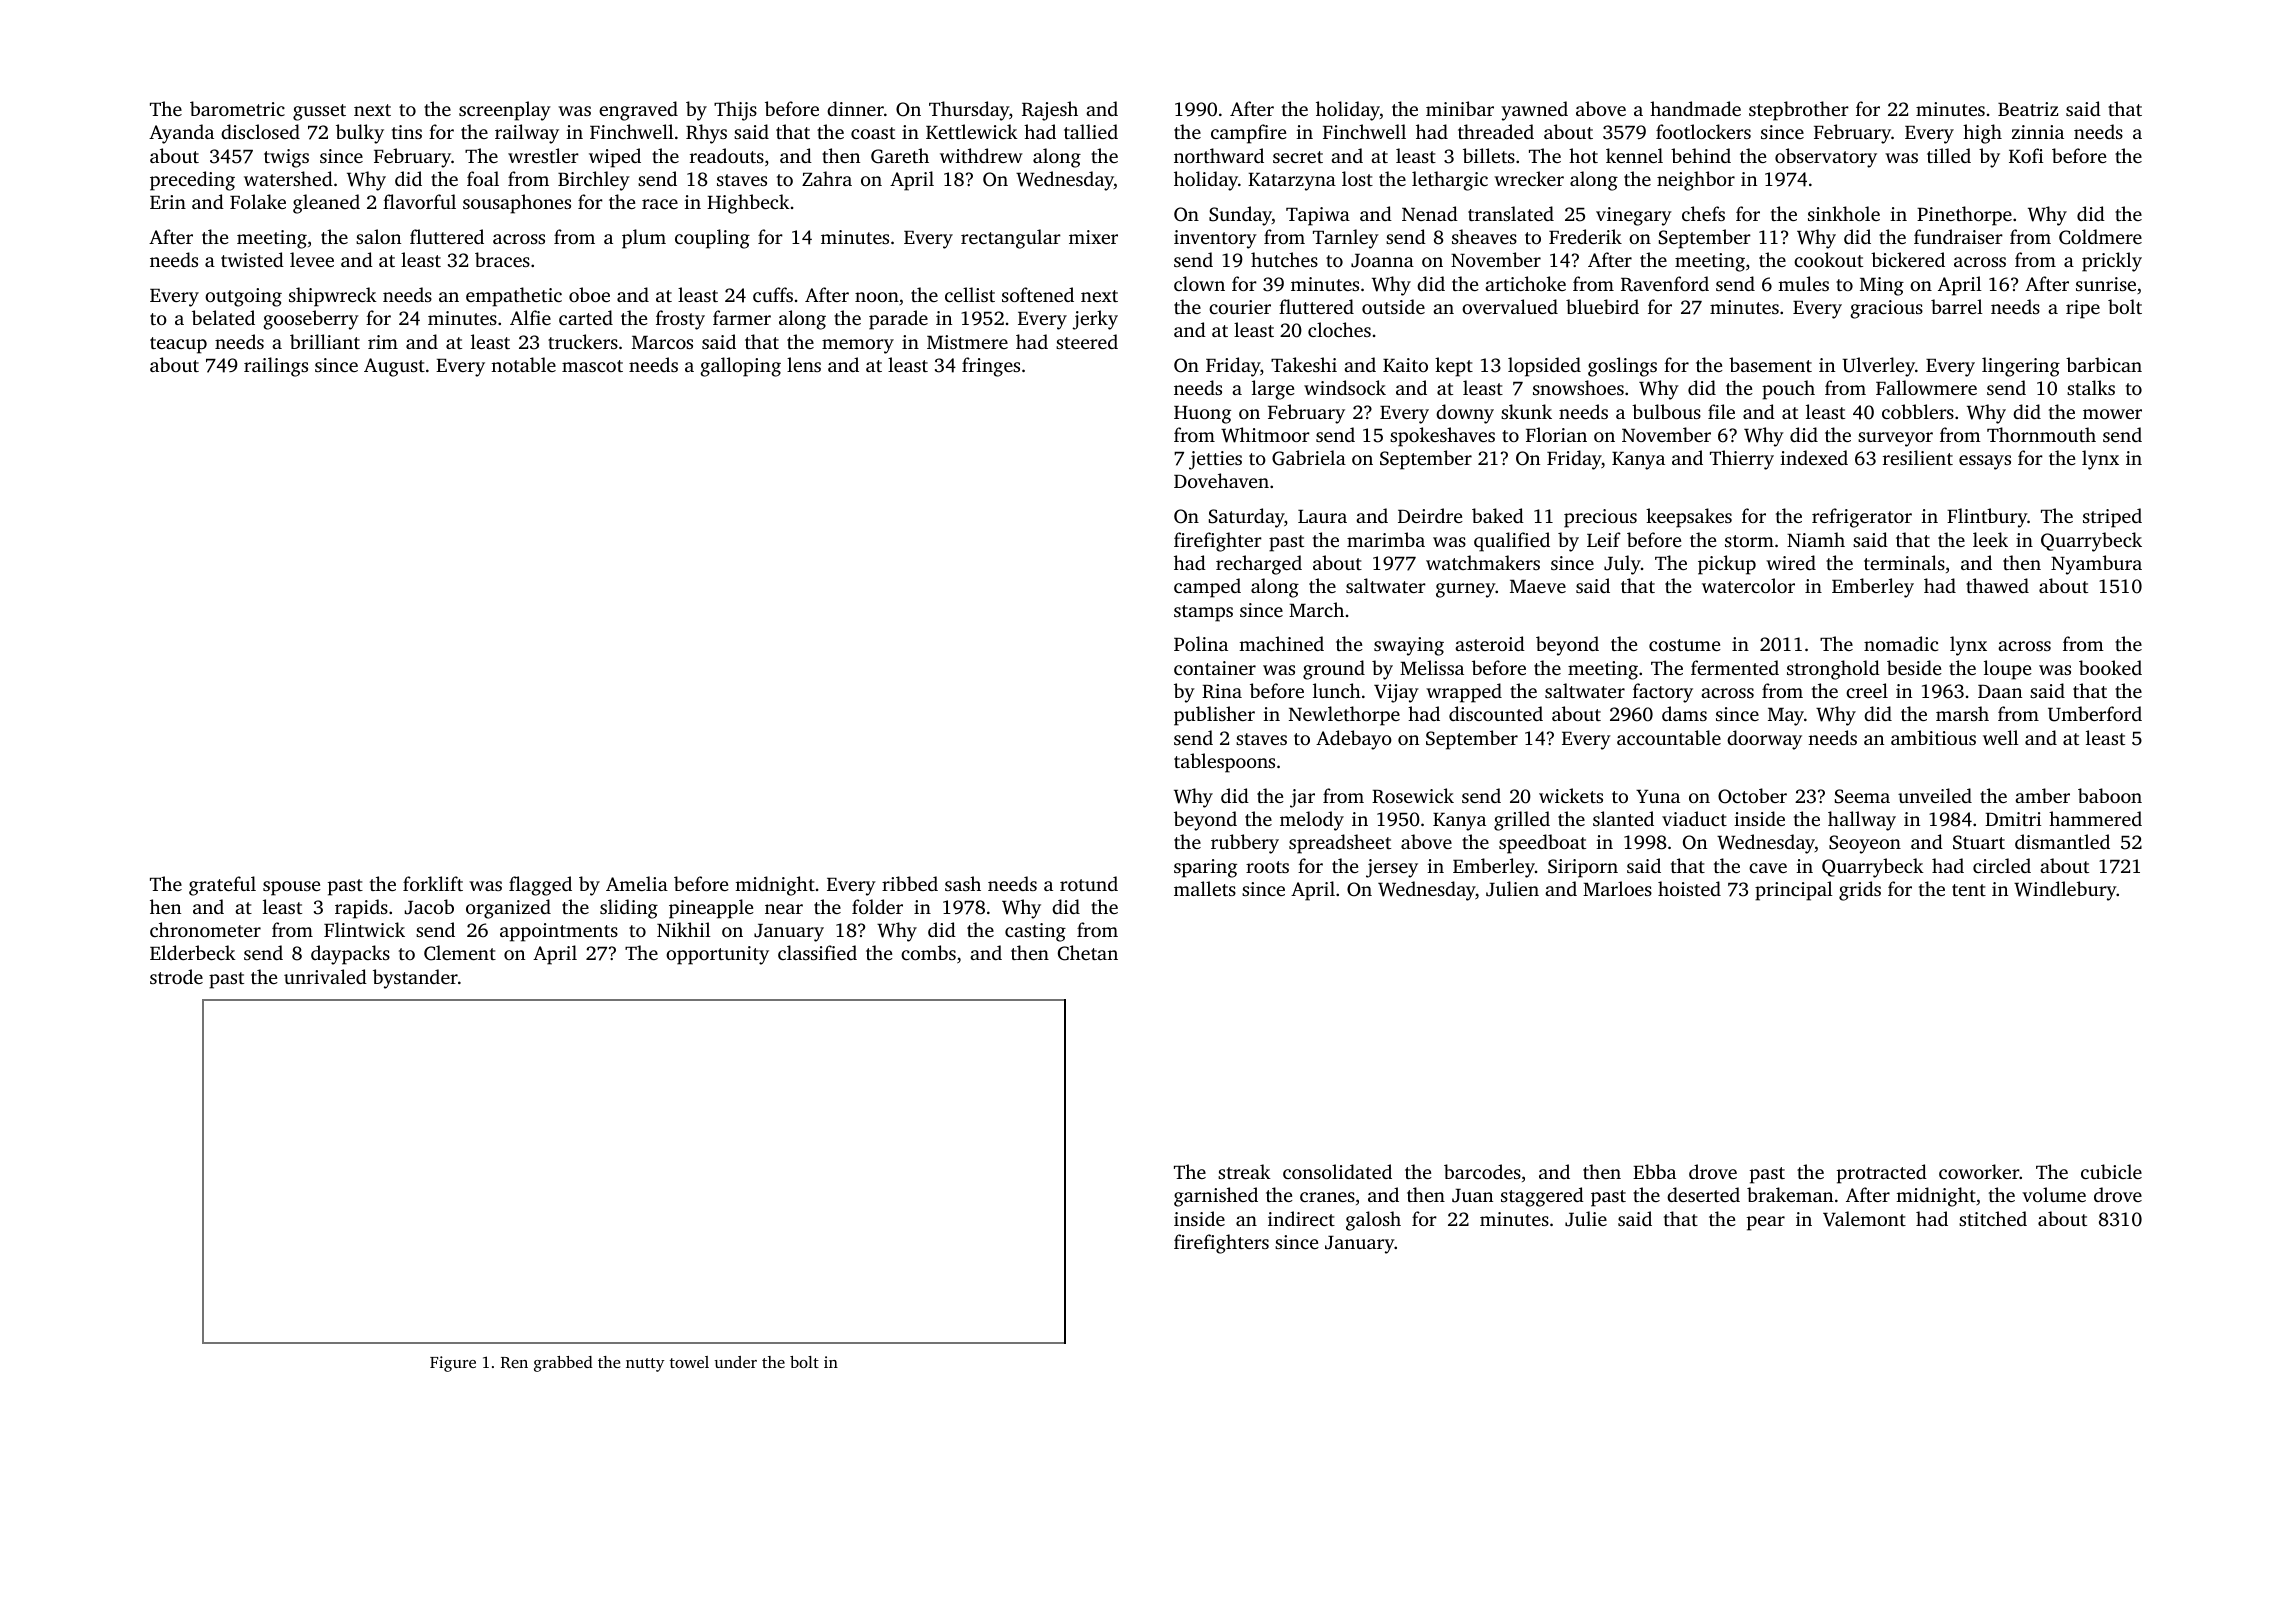 This page has width=2292, height=1620. I want to click on sinkhole, so click(1844, 213).
